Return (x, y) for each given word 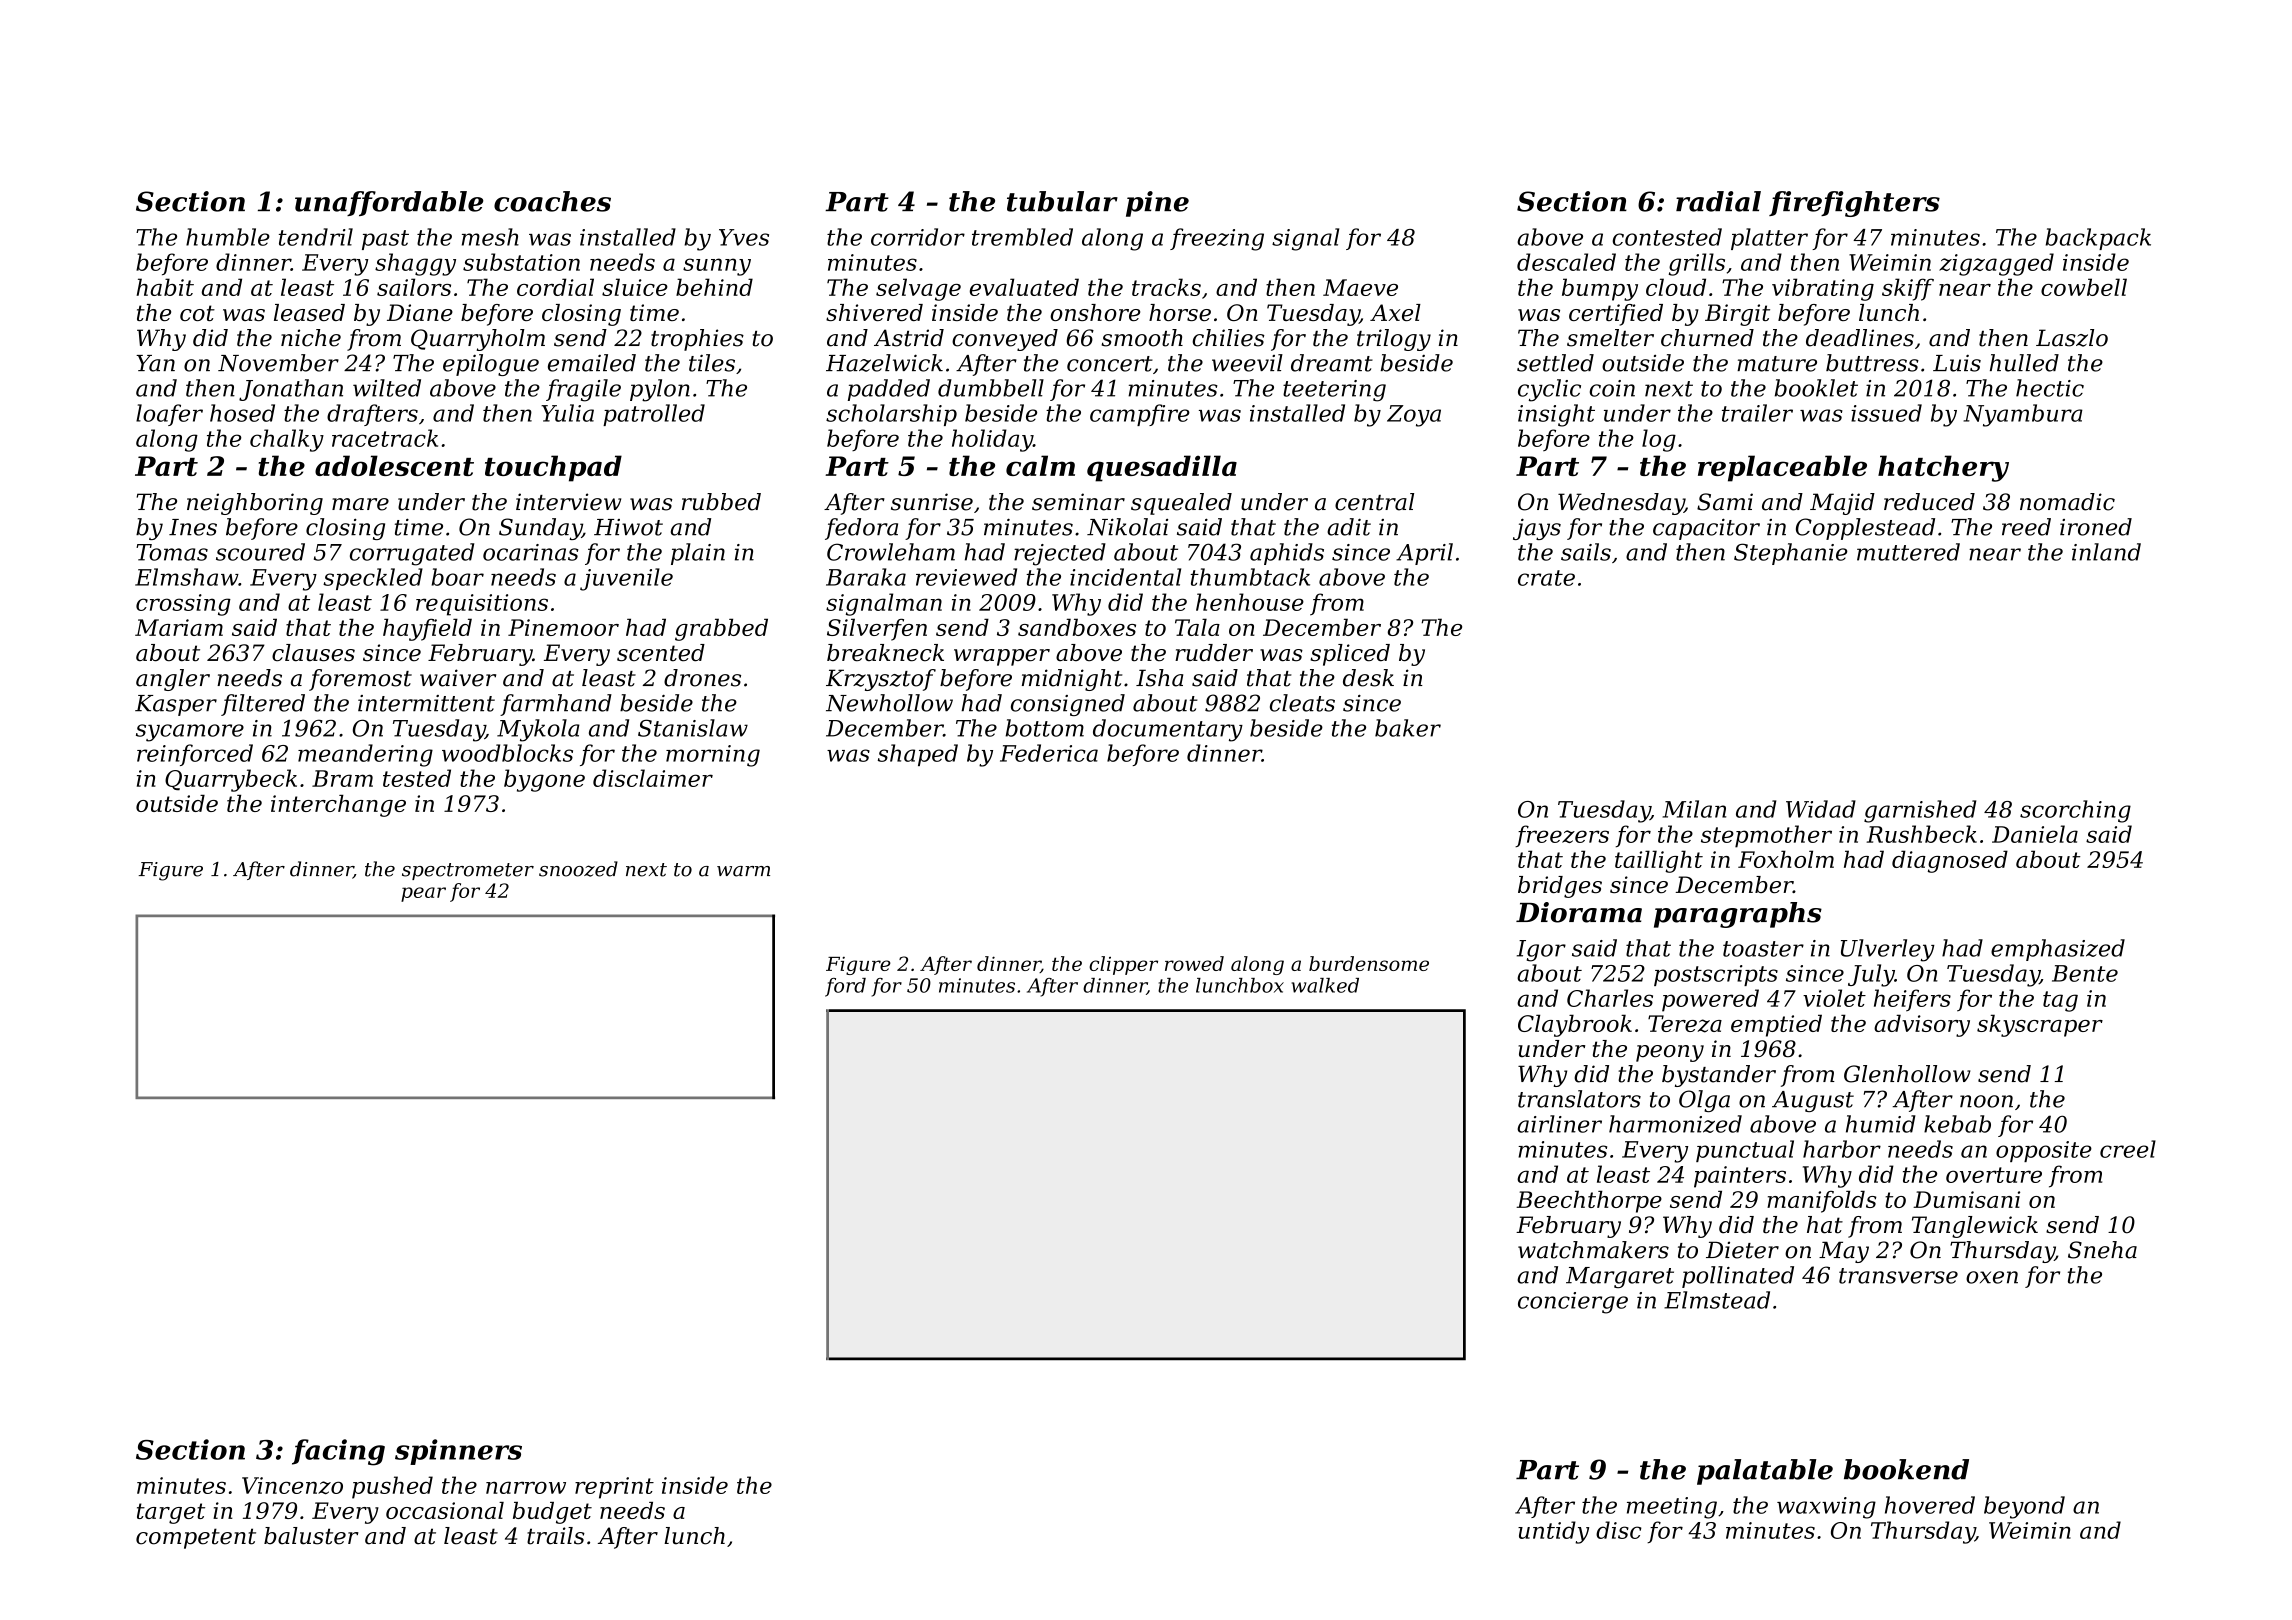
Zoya (1414, 416)
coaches (552, 201)
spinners (458, 1452)
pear (423, 894)
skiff (1908, 289)
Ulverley (1888, 950)
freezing (1217, 239)
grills (1697, 264)
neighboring (255, 504)
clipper (1123, 965)
